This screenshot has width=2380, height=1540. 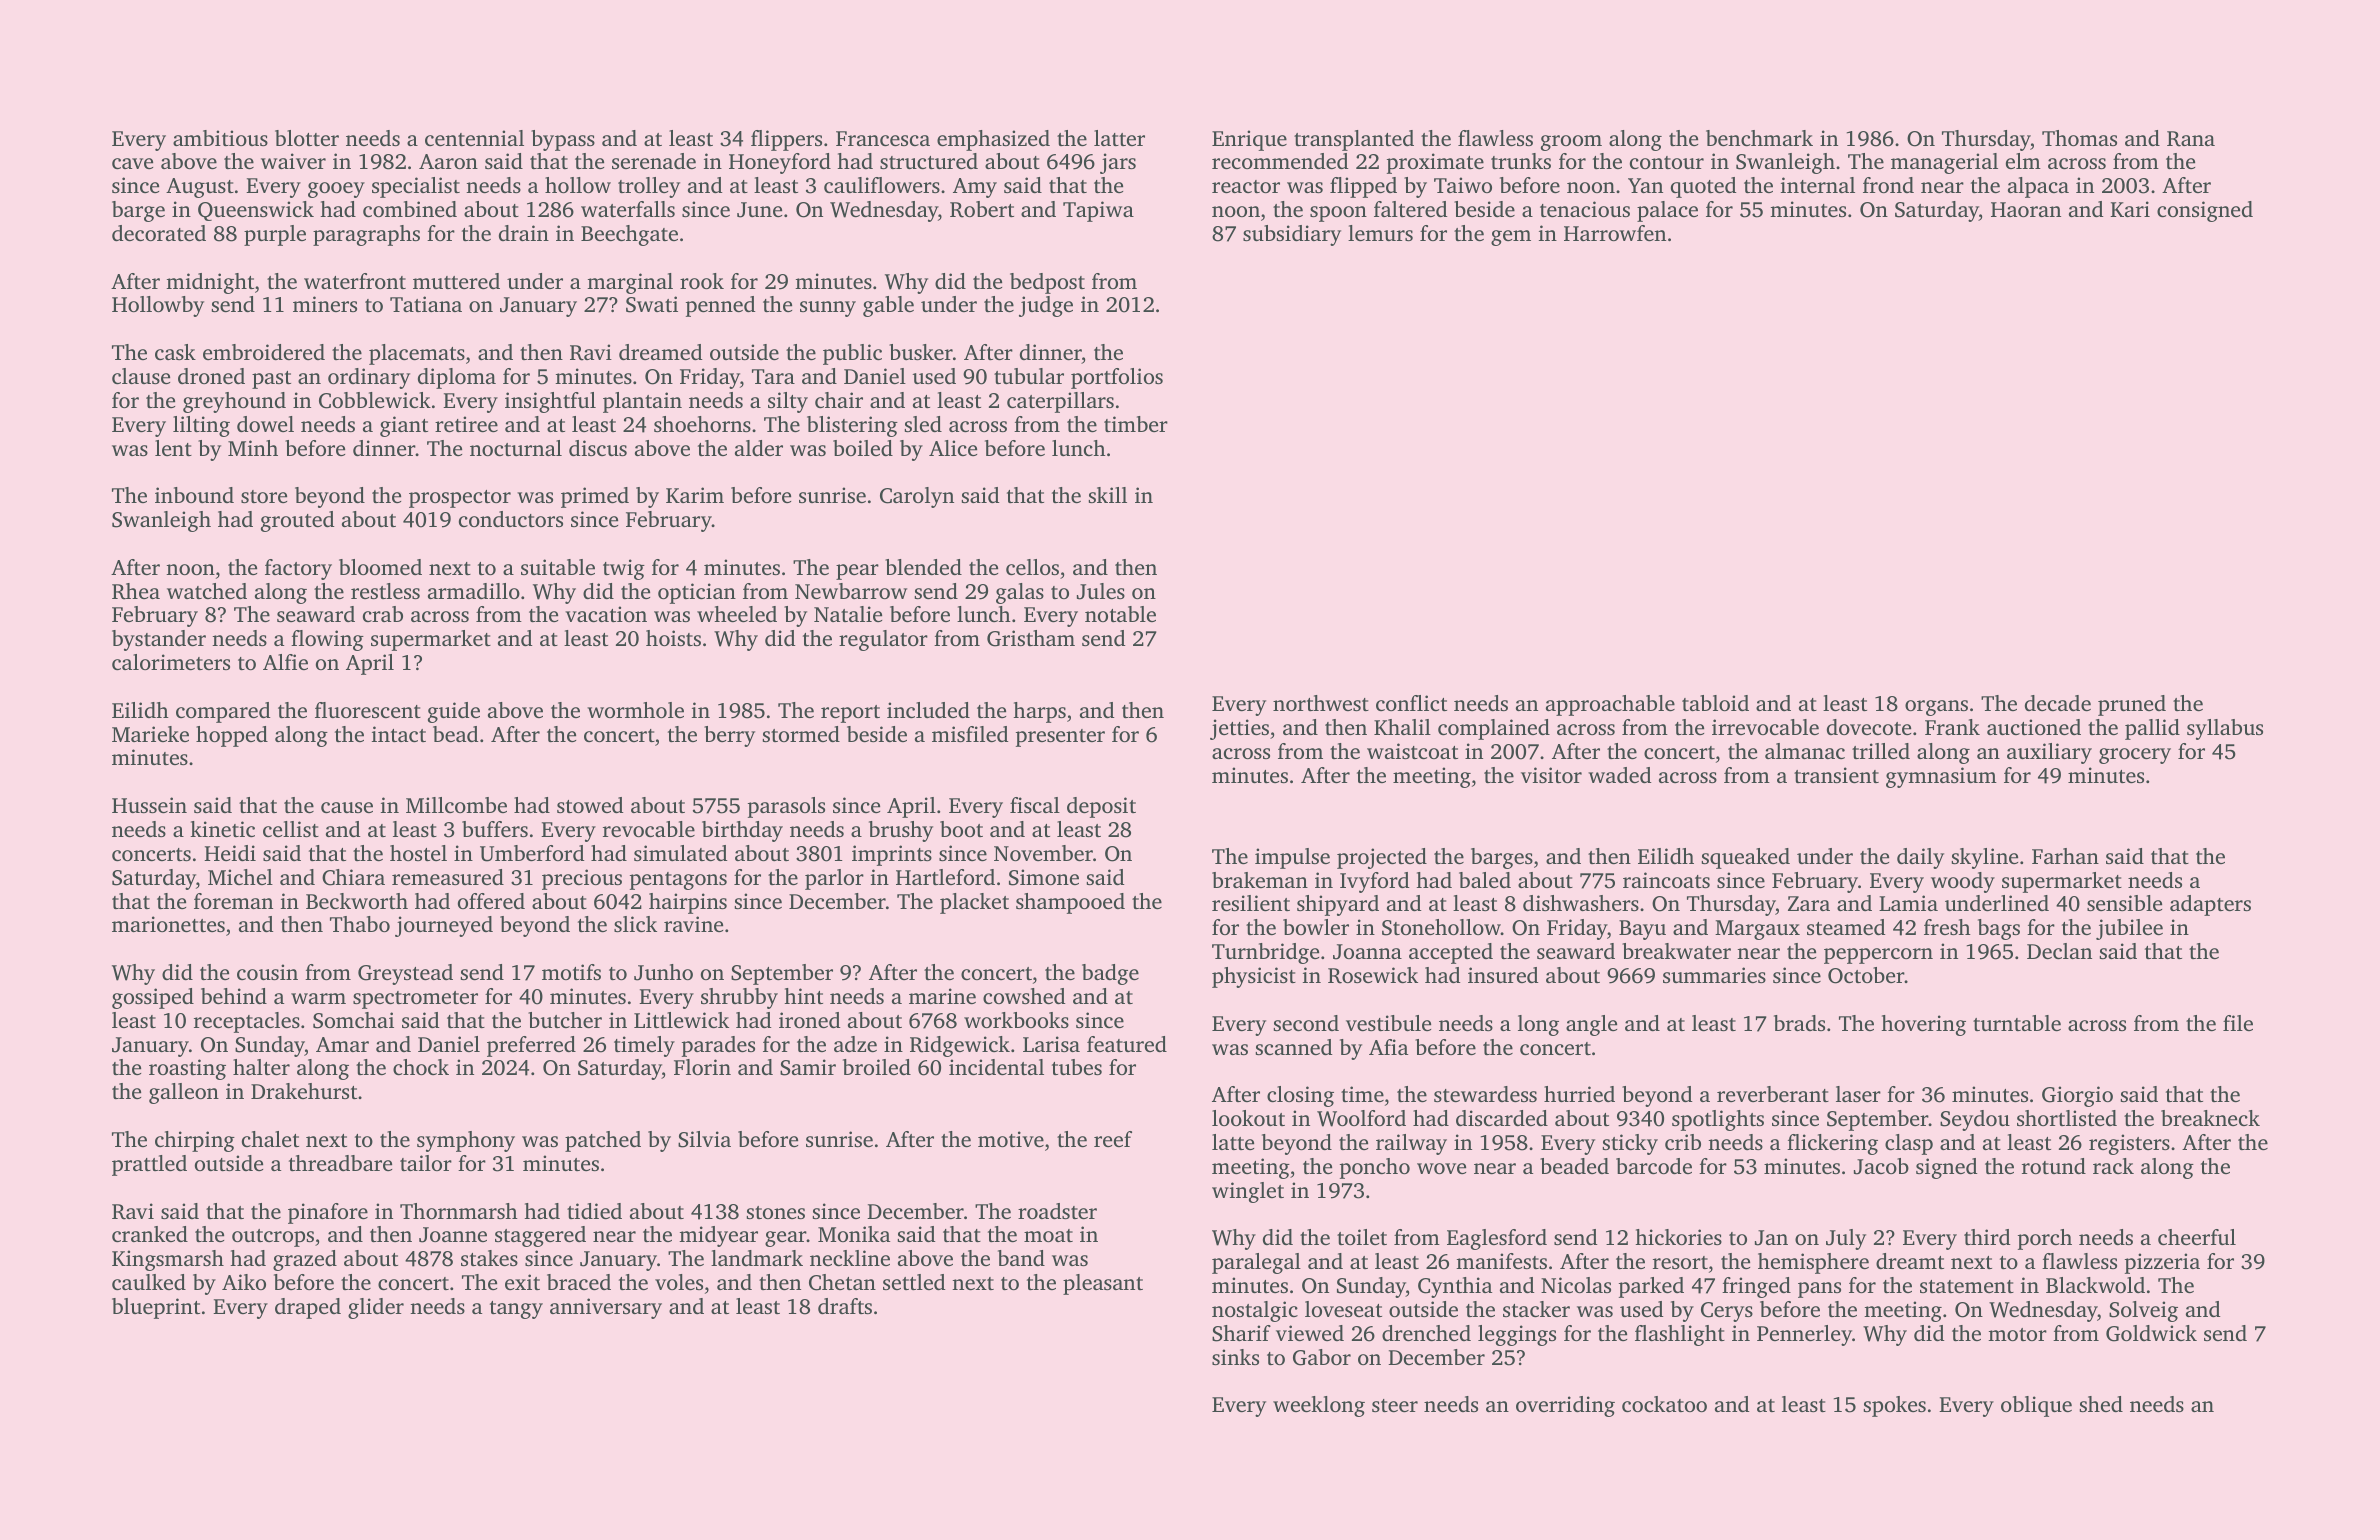 I want to click on Thomas, so click(x=2079, y=138).
